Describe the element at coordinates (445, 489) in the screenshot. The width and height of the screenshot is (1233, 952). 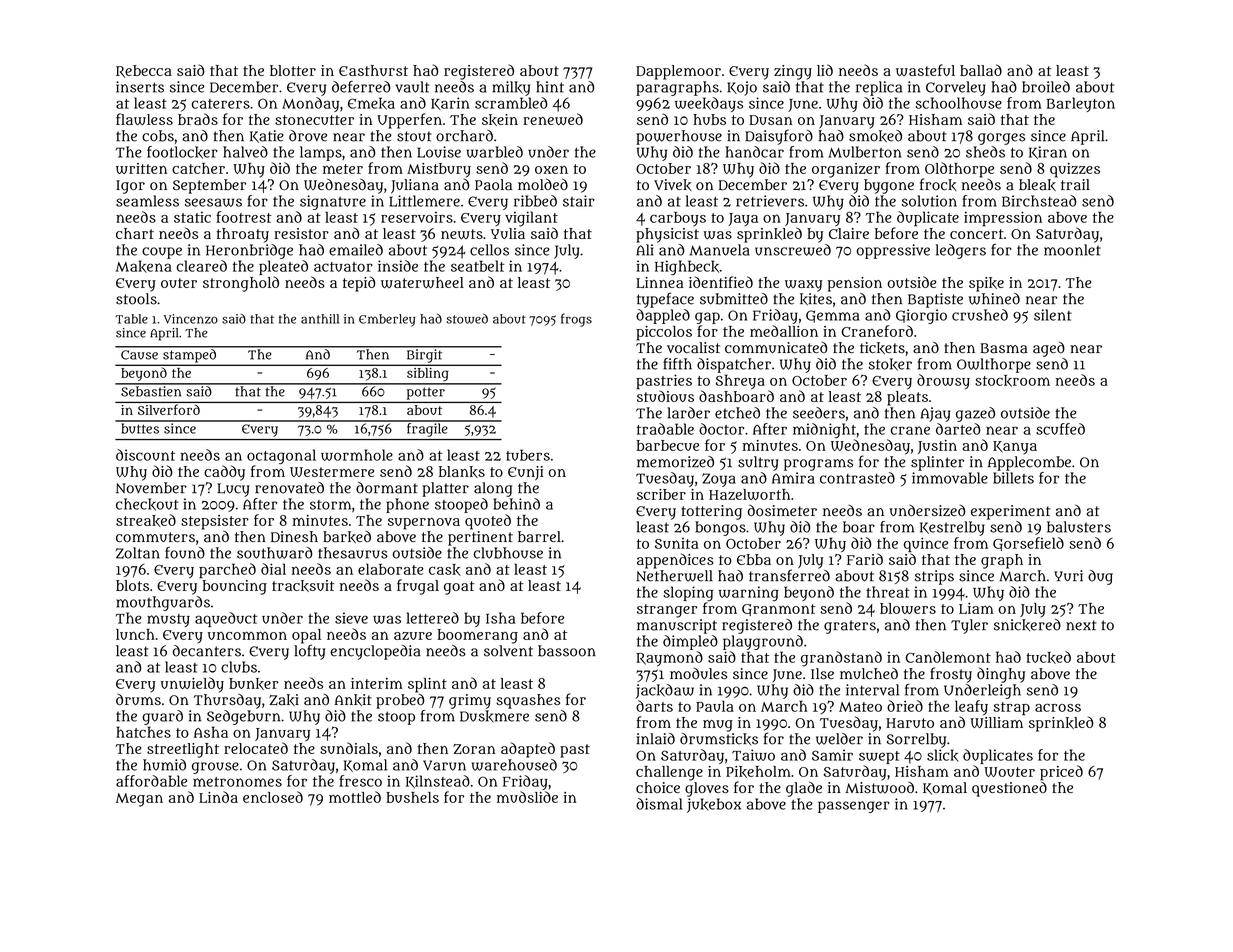
I see `platter` at that location.
